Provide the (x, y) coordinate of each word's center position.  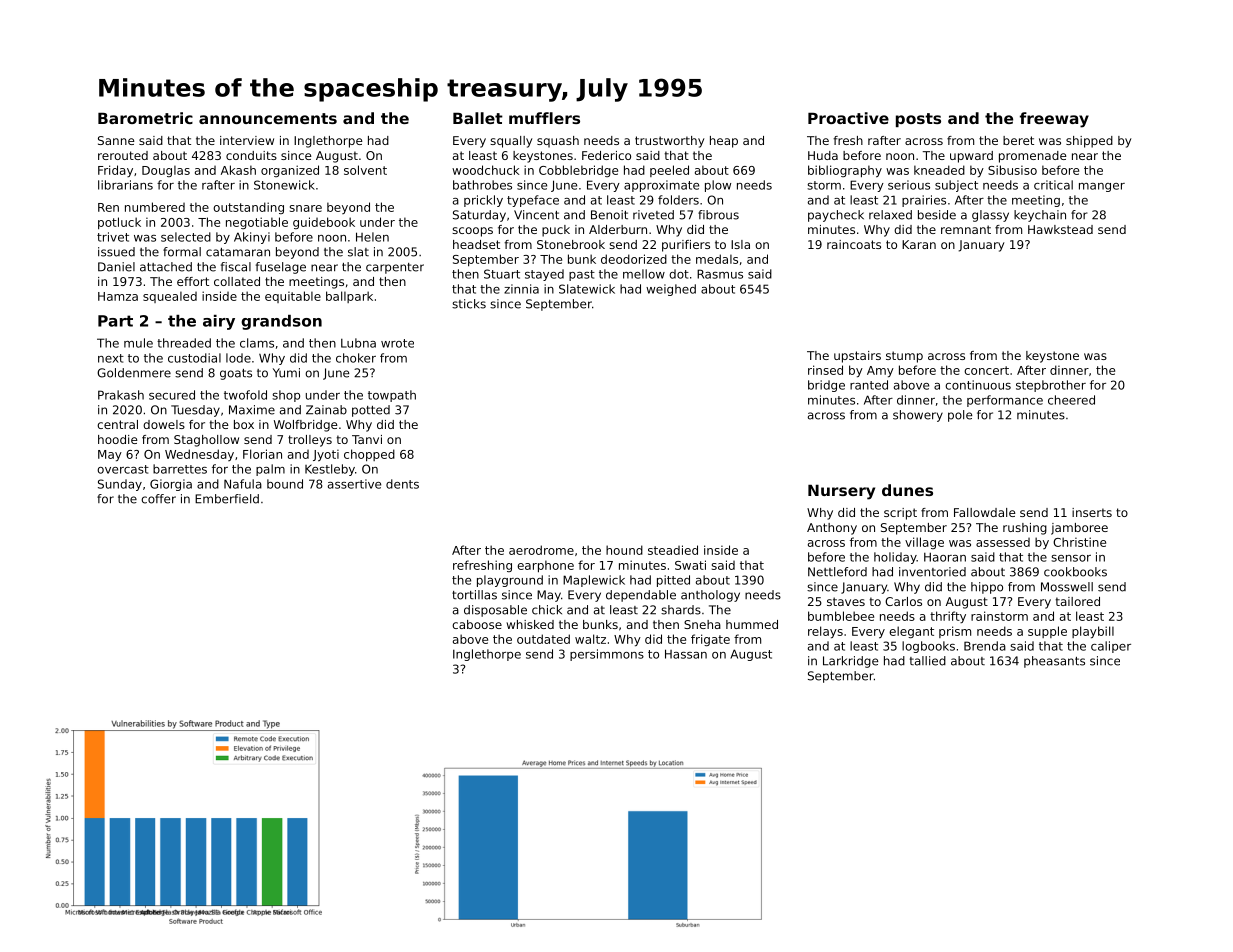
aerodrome (541, 550)
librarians (125, 185)
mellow (644, 274)
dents (402, 484)
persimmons (607, 655)
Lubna (358, 343)
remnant (966, 229)
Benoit (609, 215)
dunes (907, 490)
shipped (1089, 142)
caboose (477, 624)
